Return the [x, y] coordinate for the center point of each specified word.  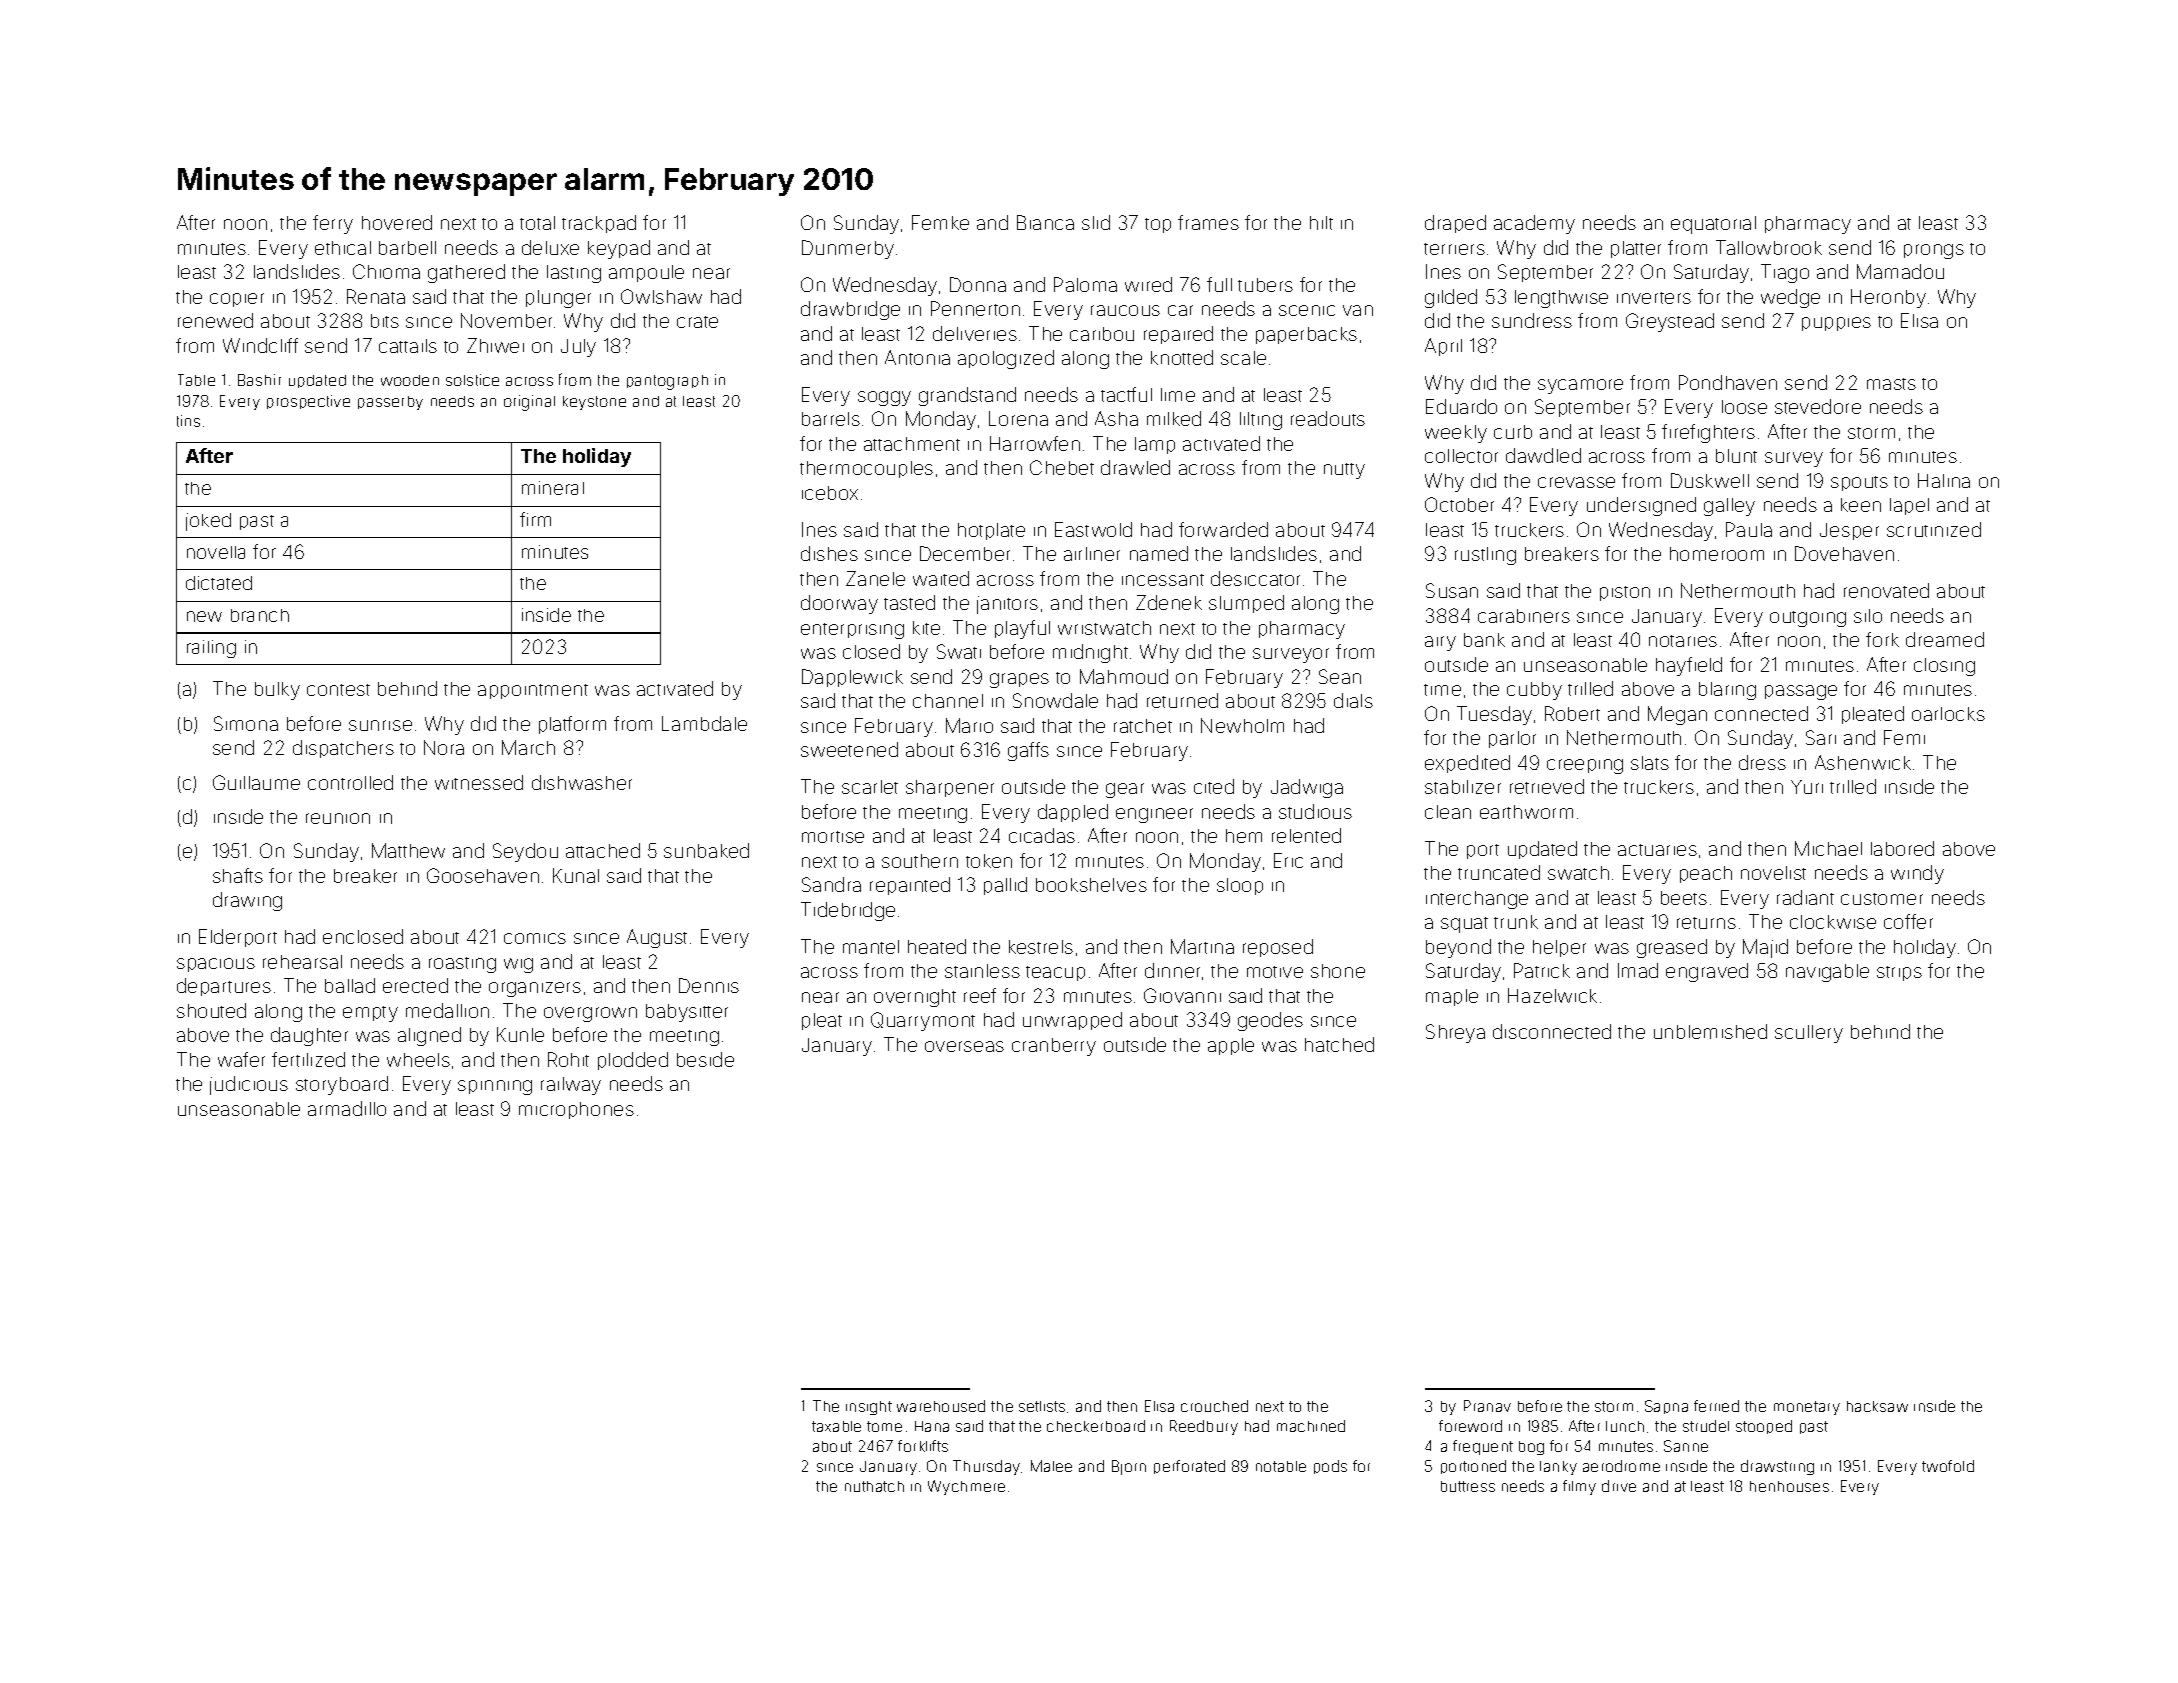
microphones [576, 1110]
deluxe [550, 247]
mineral [553, 488]
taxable [836, 1426]
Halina [1944, 480]
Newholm [1242, 725]
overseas [964, 1046]
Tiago [1785, 273]
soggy [884, 398]
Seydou [525, 852]
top [1158, 225]
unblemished [1710, 1031]
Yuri [1807, 787]
